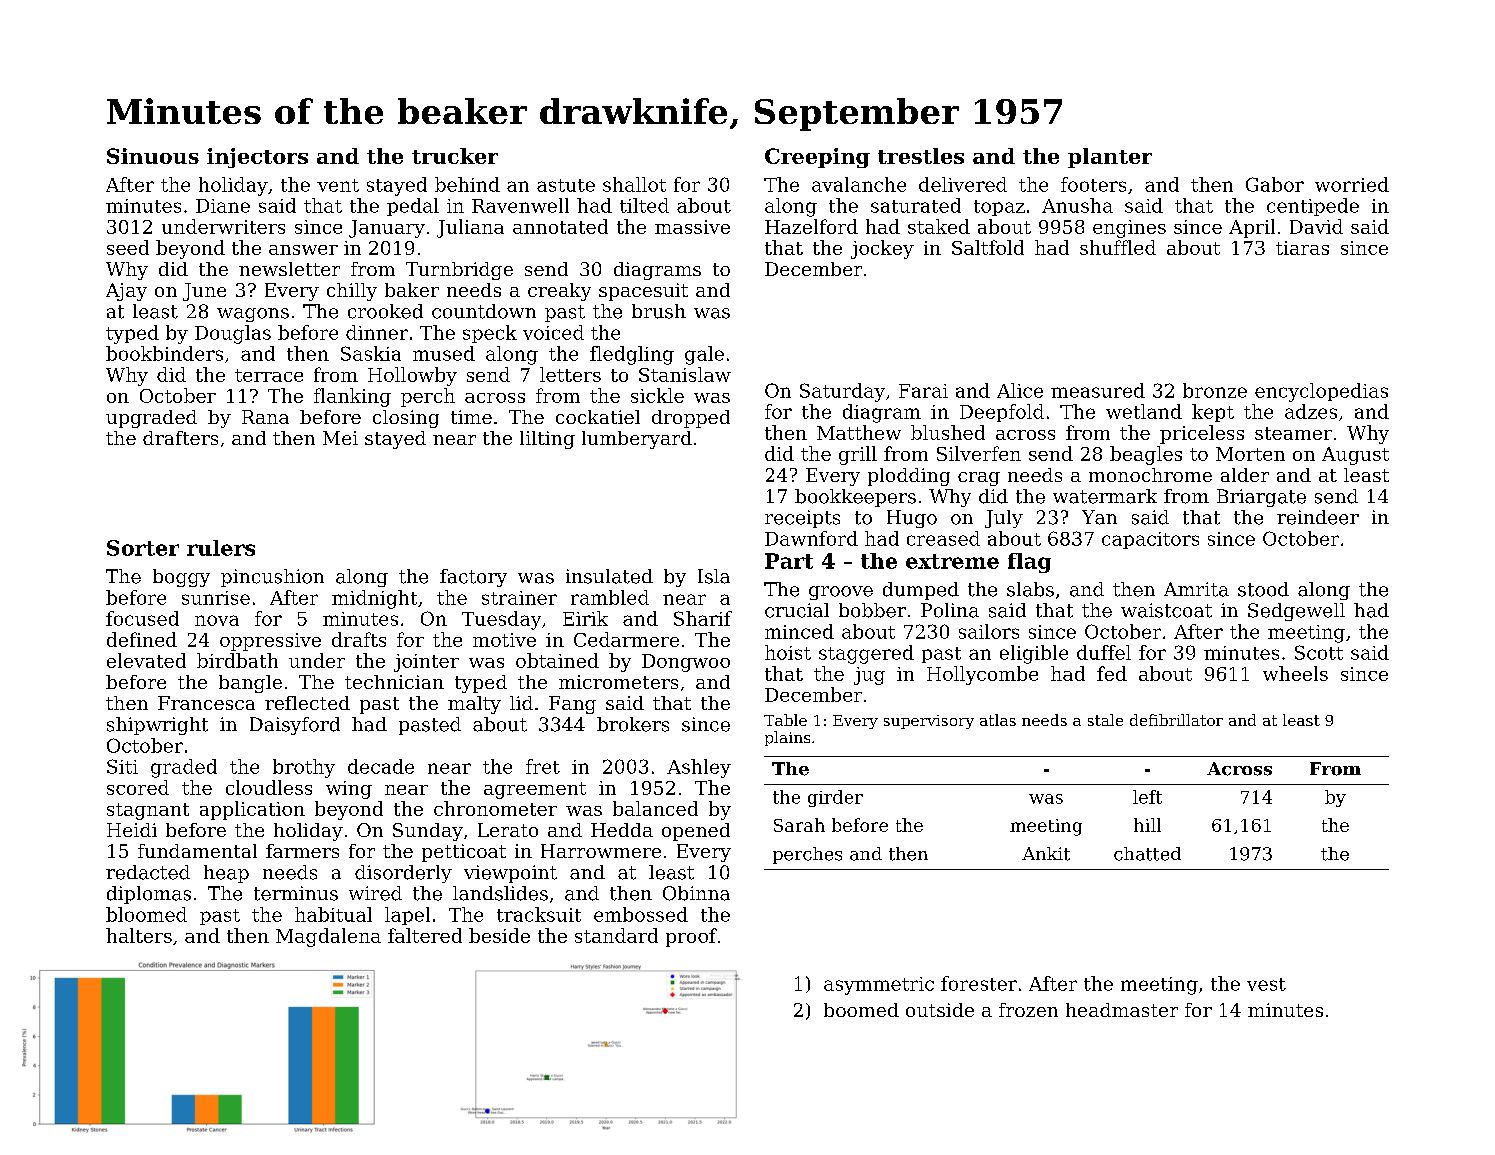 This screenshot has width=1495, height=1155. What do you see at coordinates (143, 548) in the screenshot?
I see `Sorter` at bounding box center [143, 548].
